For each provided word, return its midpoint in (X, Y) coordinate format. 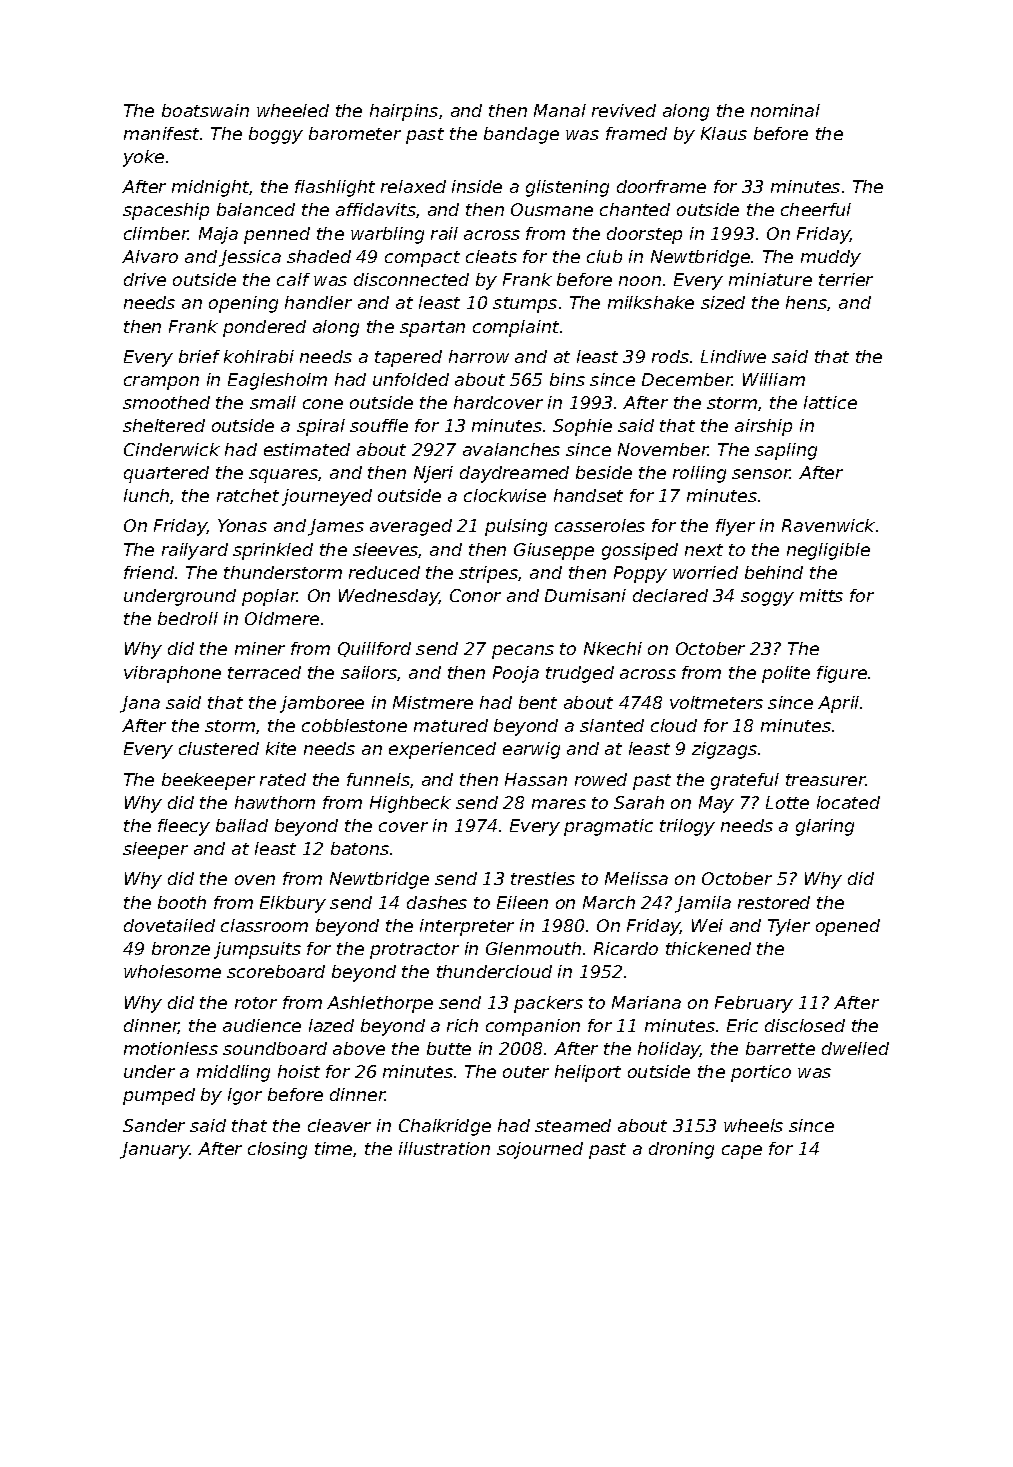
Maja (218, 235)
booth (182, 902)
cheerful (816, 209)
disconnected (411, 279)
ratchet (248, 495)
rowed (601, 779)
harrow (479, 356)
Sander (154, 1125)
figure (842, 674)
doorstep (644, 235)
